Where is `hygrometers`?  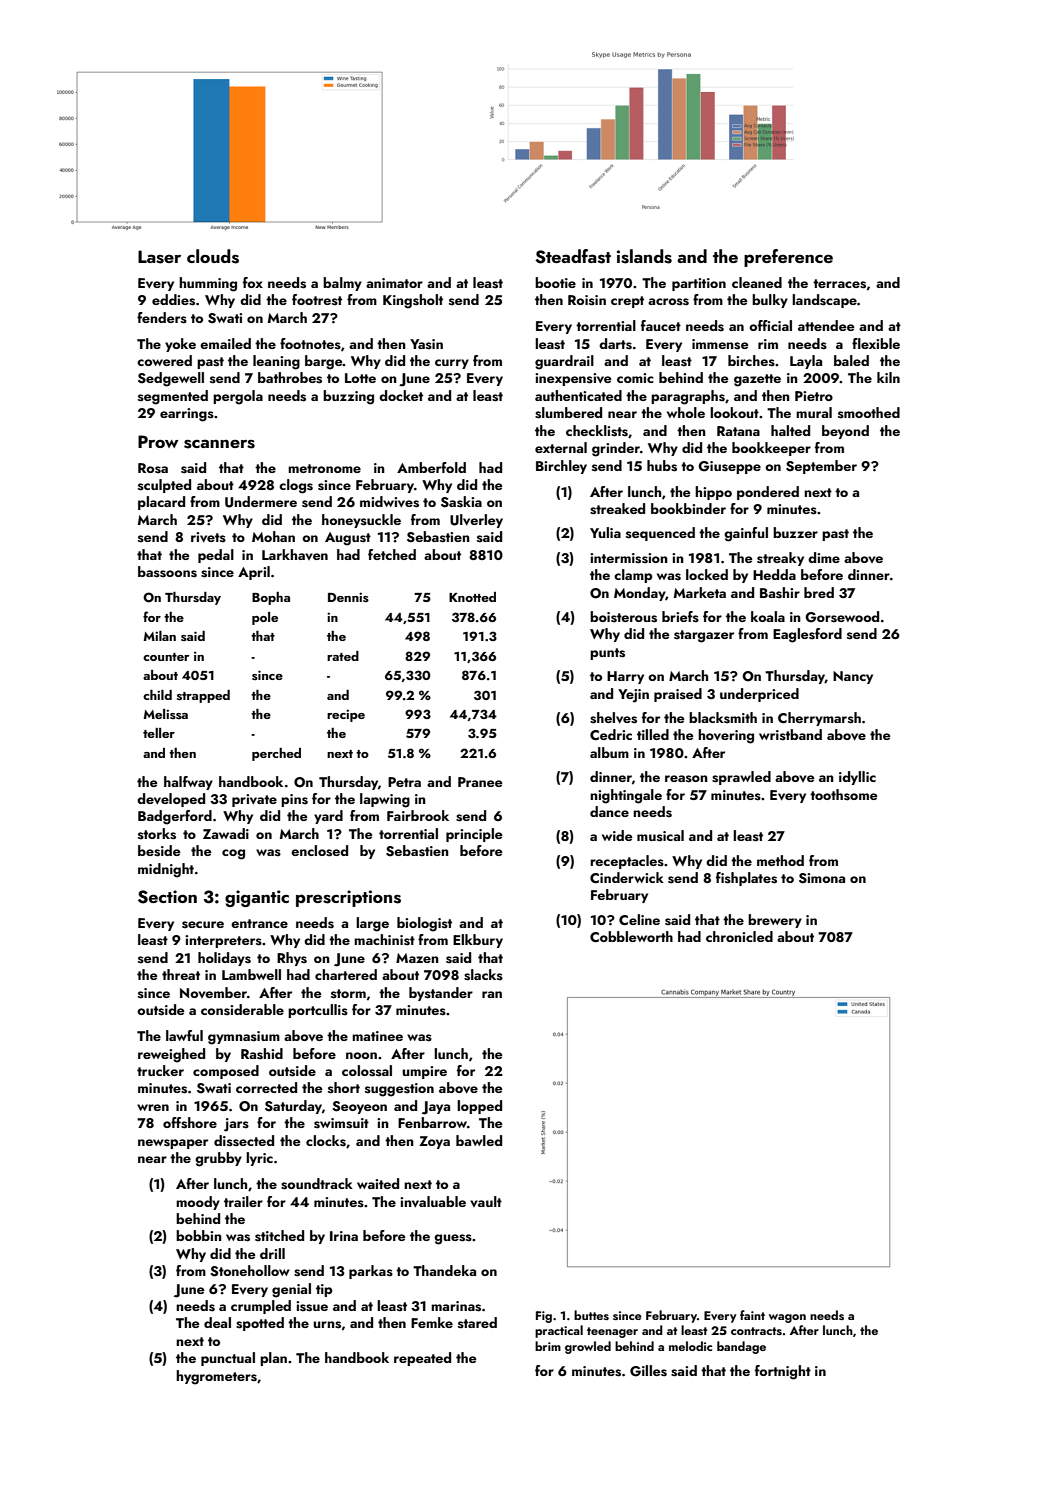 hygrometers is located at coordinates (216, 1377).
